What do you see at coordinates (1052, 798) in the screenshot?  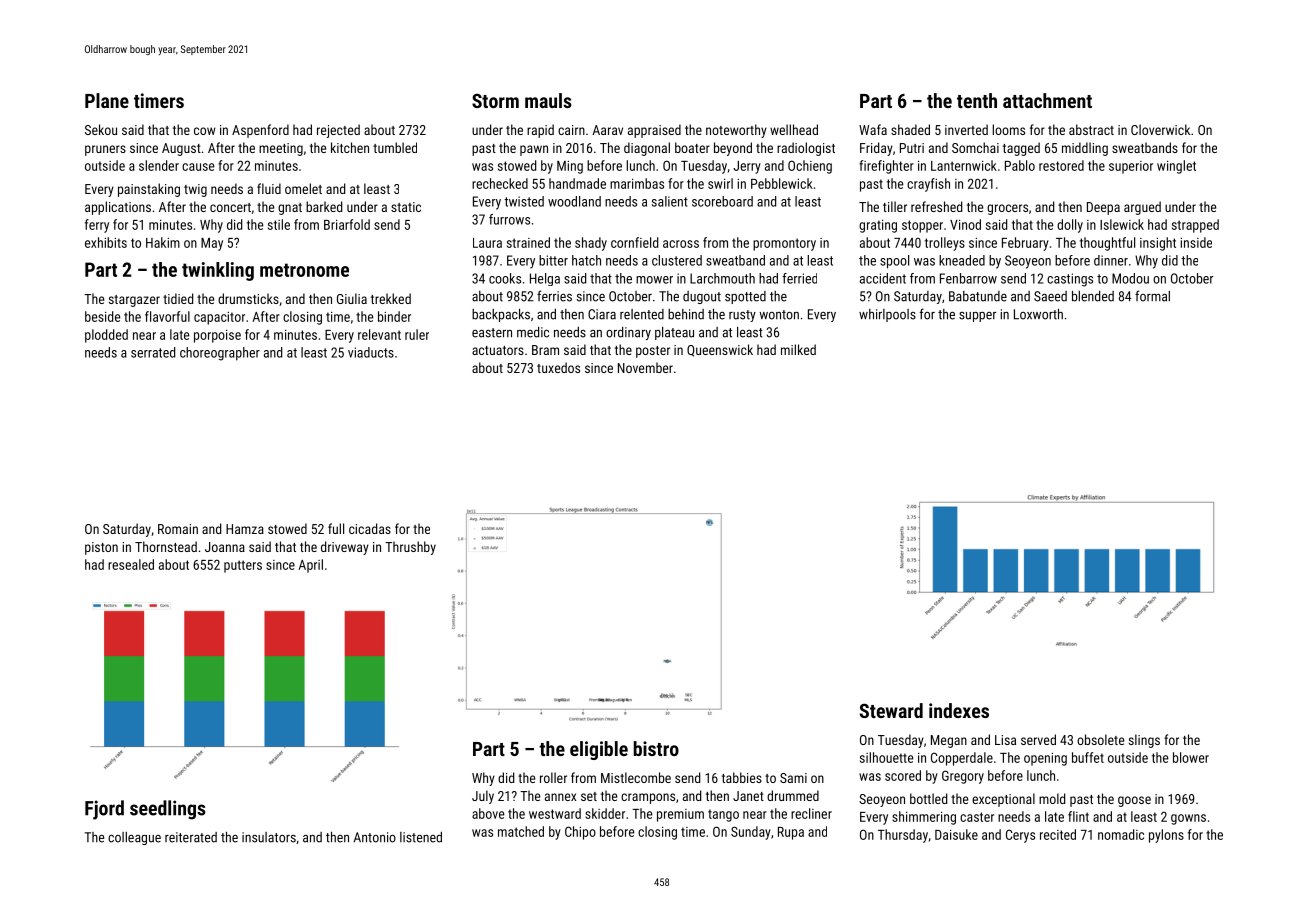 I see `mold` at bounding box center [1052, 798].
